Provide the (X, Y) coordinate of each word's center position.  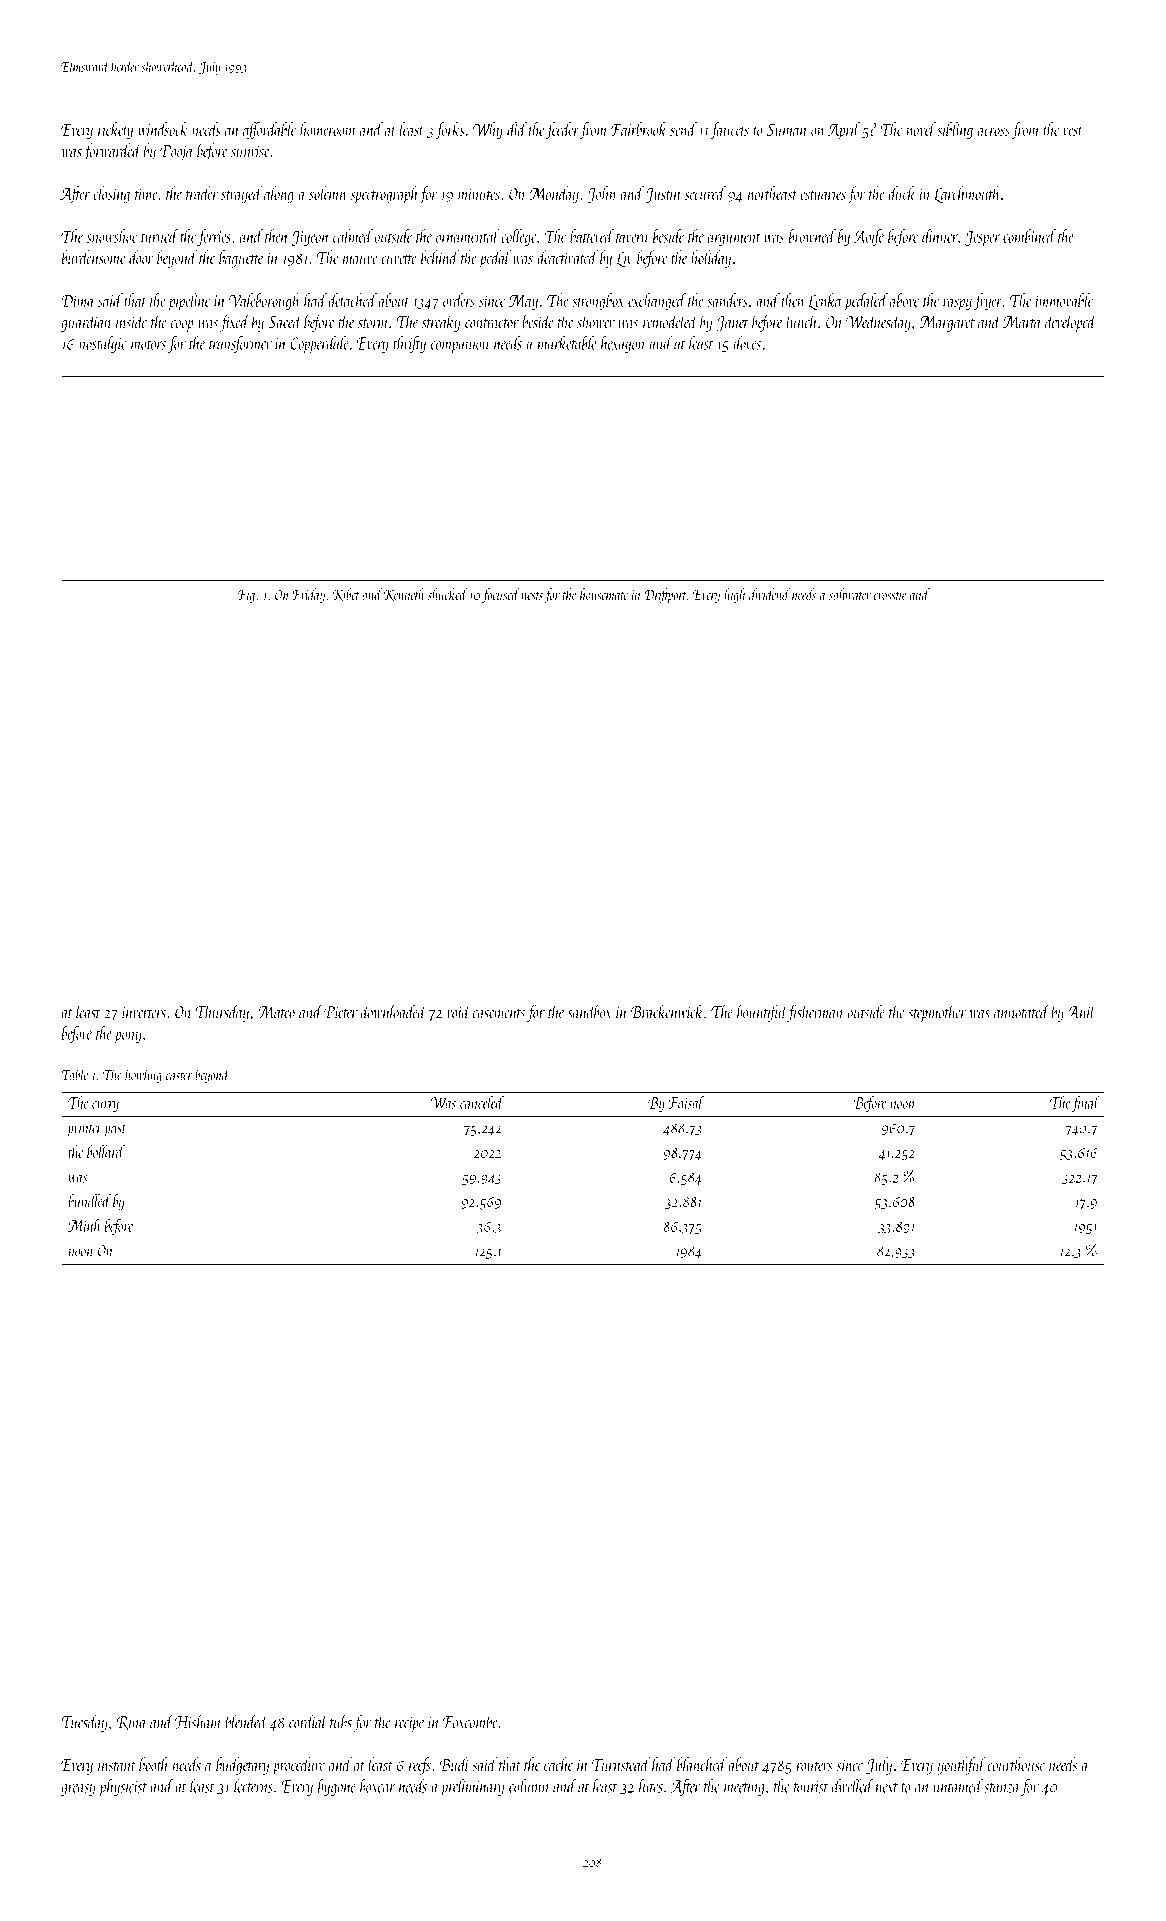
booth (154, 1764)
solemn (328, 193)
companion (460, 346)
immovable (1064, 300)
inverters (144, 1013)
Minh (84, 1225)
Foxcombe (470, 1721)
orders (459, 300)
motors (148, 345)
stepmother (937, 1013)
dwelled (853, 1785)
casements (499, 1014)
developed (1071, 323)
